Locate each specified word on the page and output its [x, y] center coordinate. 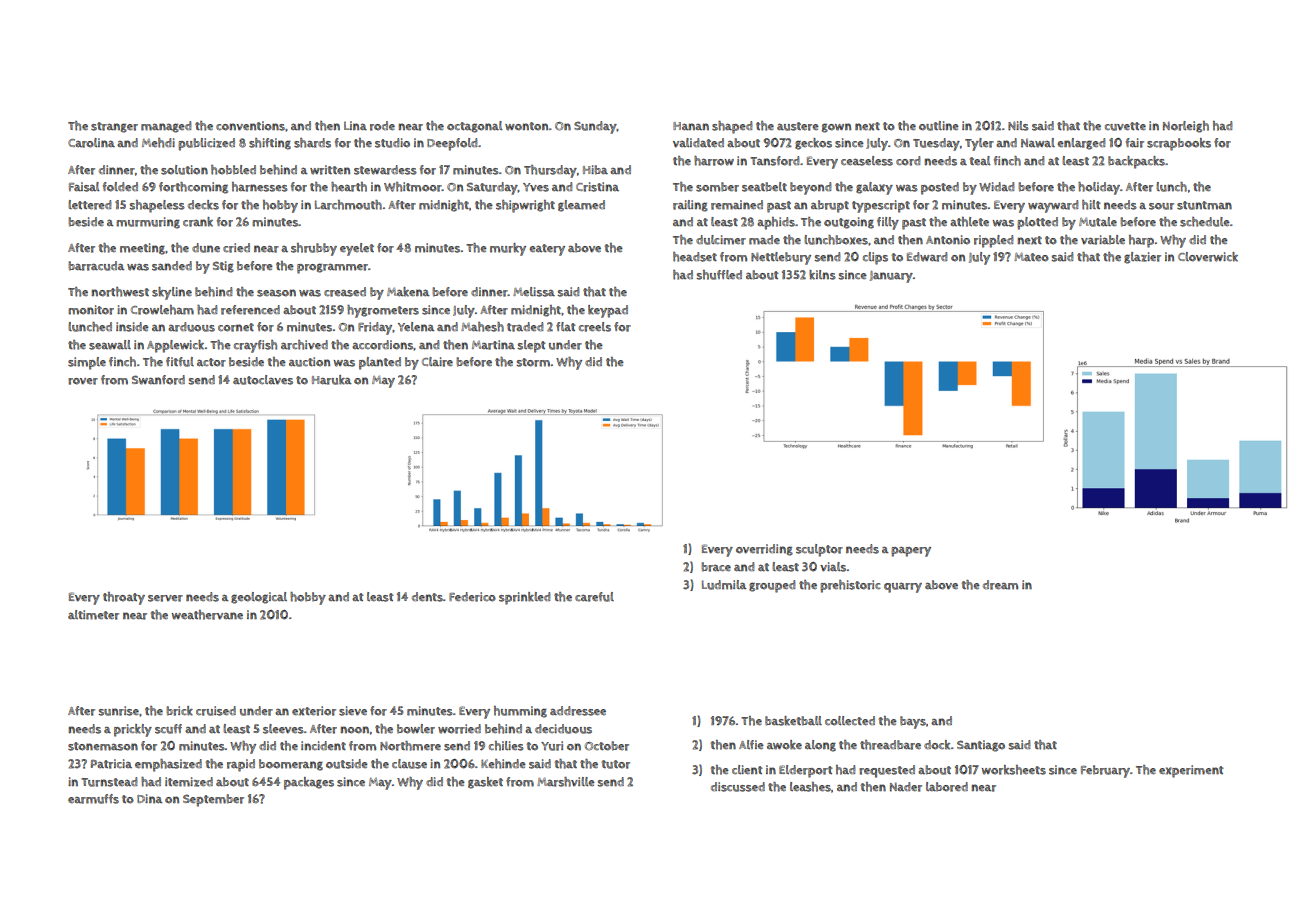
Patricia [111, 764]
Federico [472, 597]
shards [312, 143]
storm [533, 362]
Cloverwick [1208, 257]
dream [1000, 585]
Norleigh [1186, 127]
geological [259, 598]
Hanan [691, 126]
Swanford [158, 380]
